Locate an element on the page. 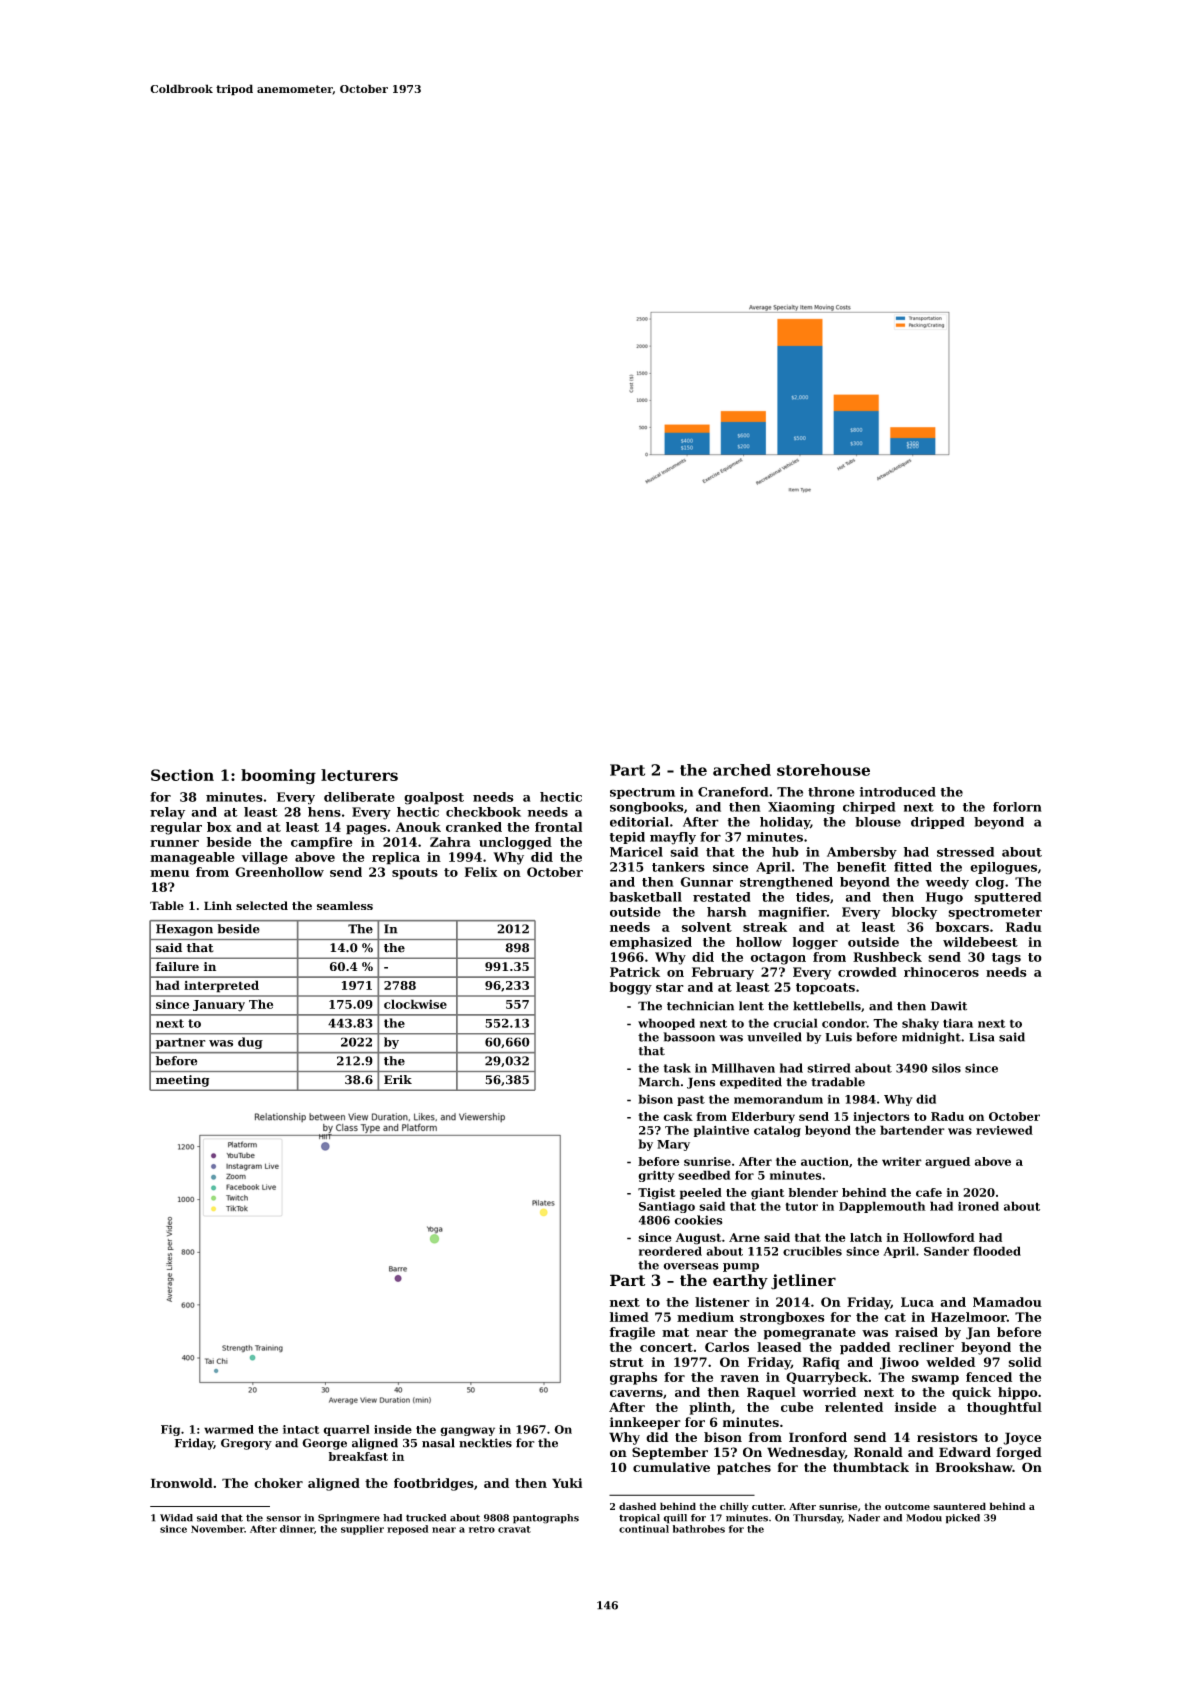 The image size is (1192, 1686). warmed is located at coordinates (229, 1429).
